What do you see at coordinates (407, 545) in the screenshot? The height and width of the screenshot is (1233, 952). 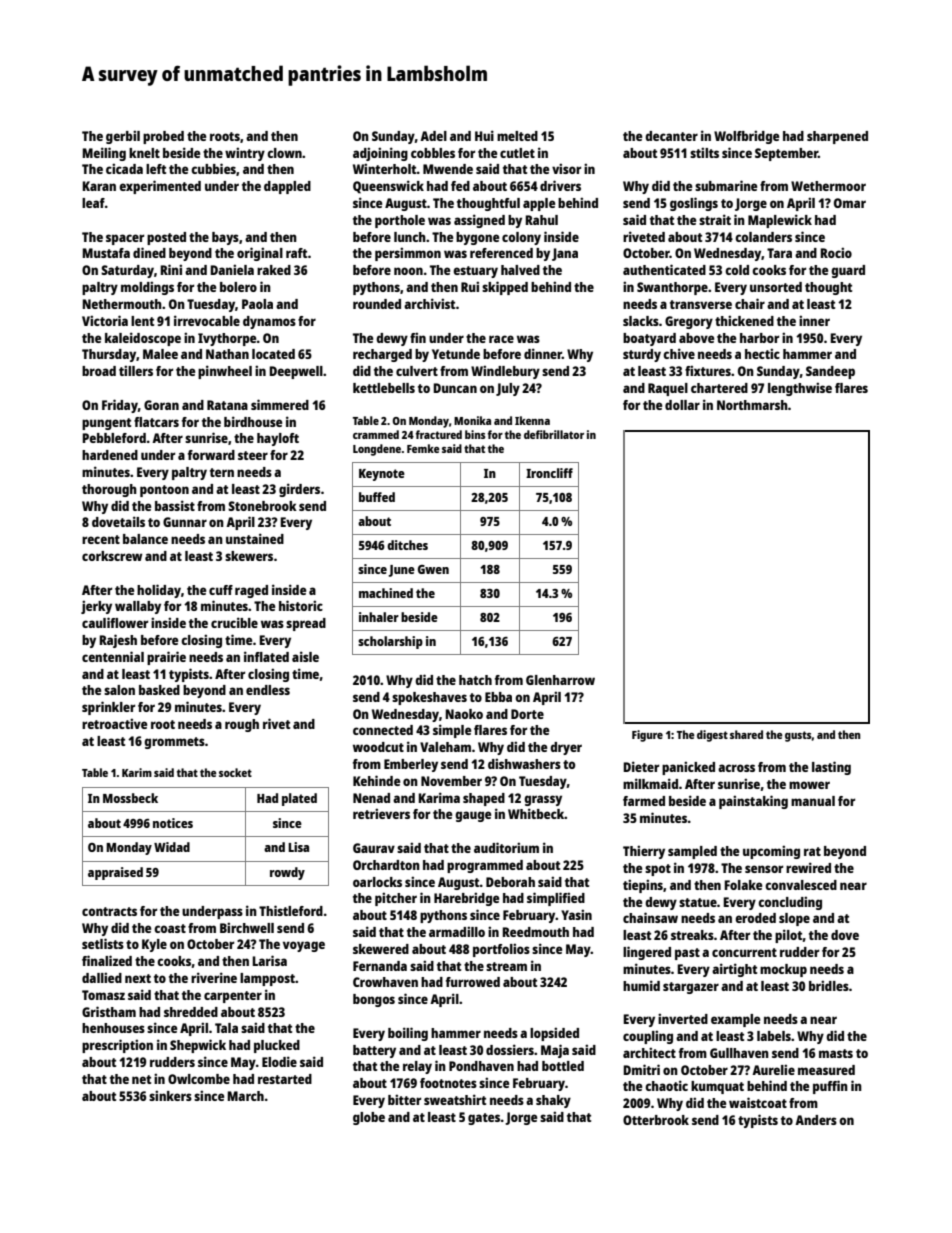 I see `ditches` at bounding box center [407, 545].
